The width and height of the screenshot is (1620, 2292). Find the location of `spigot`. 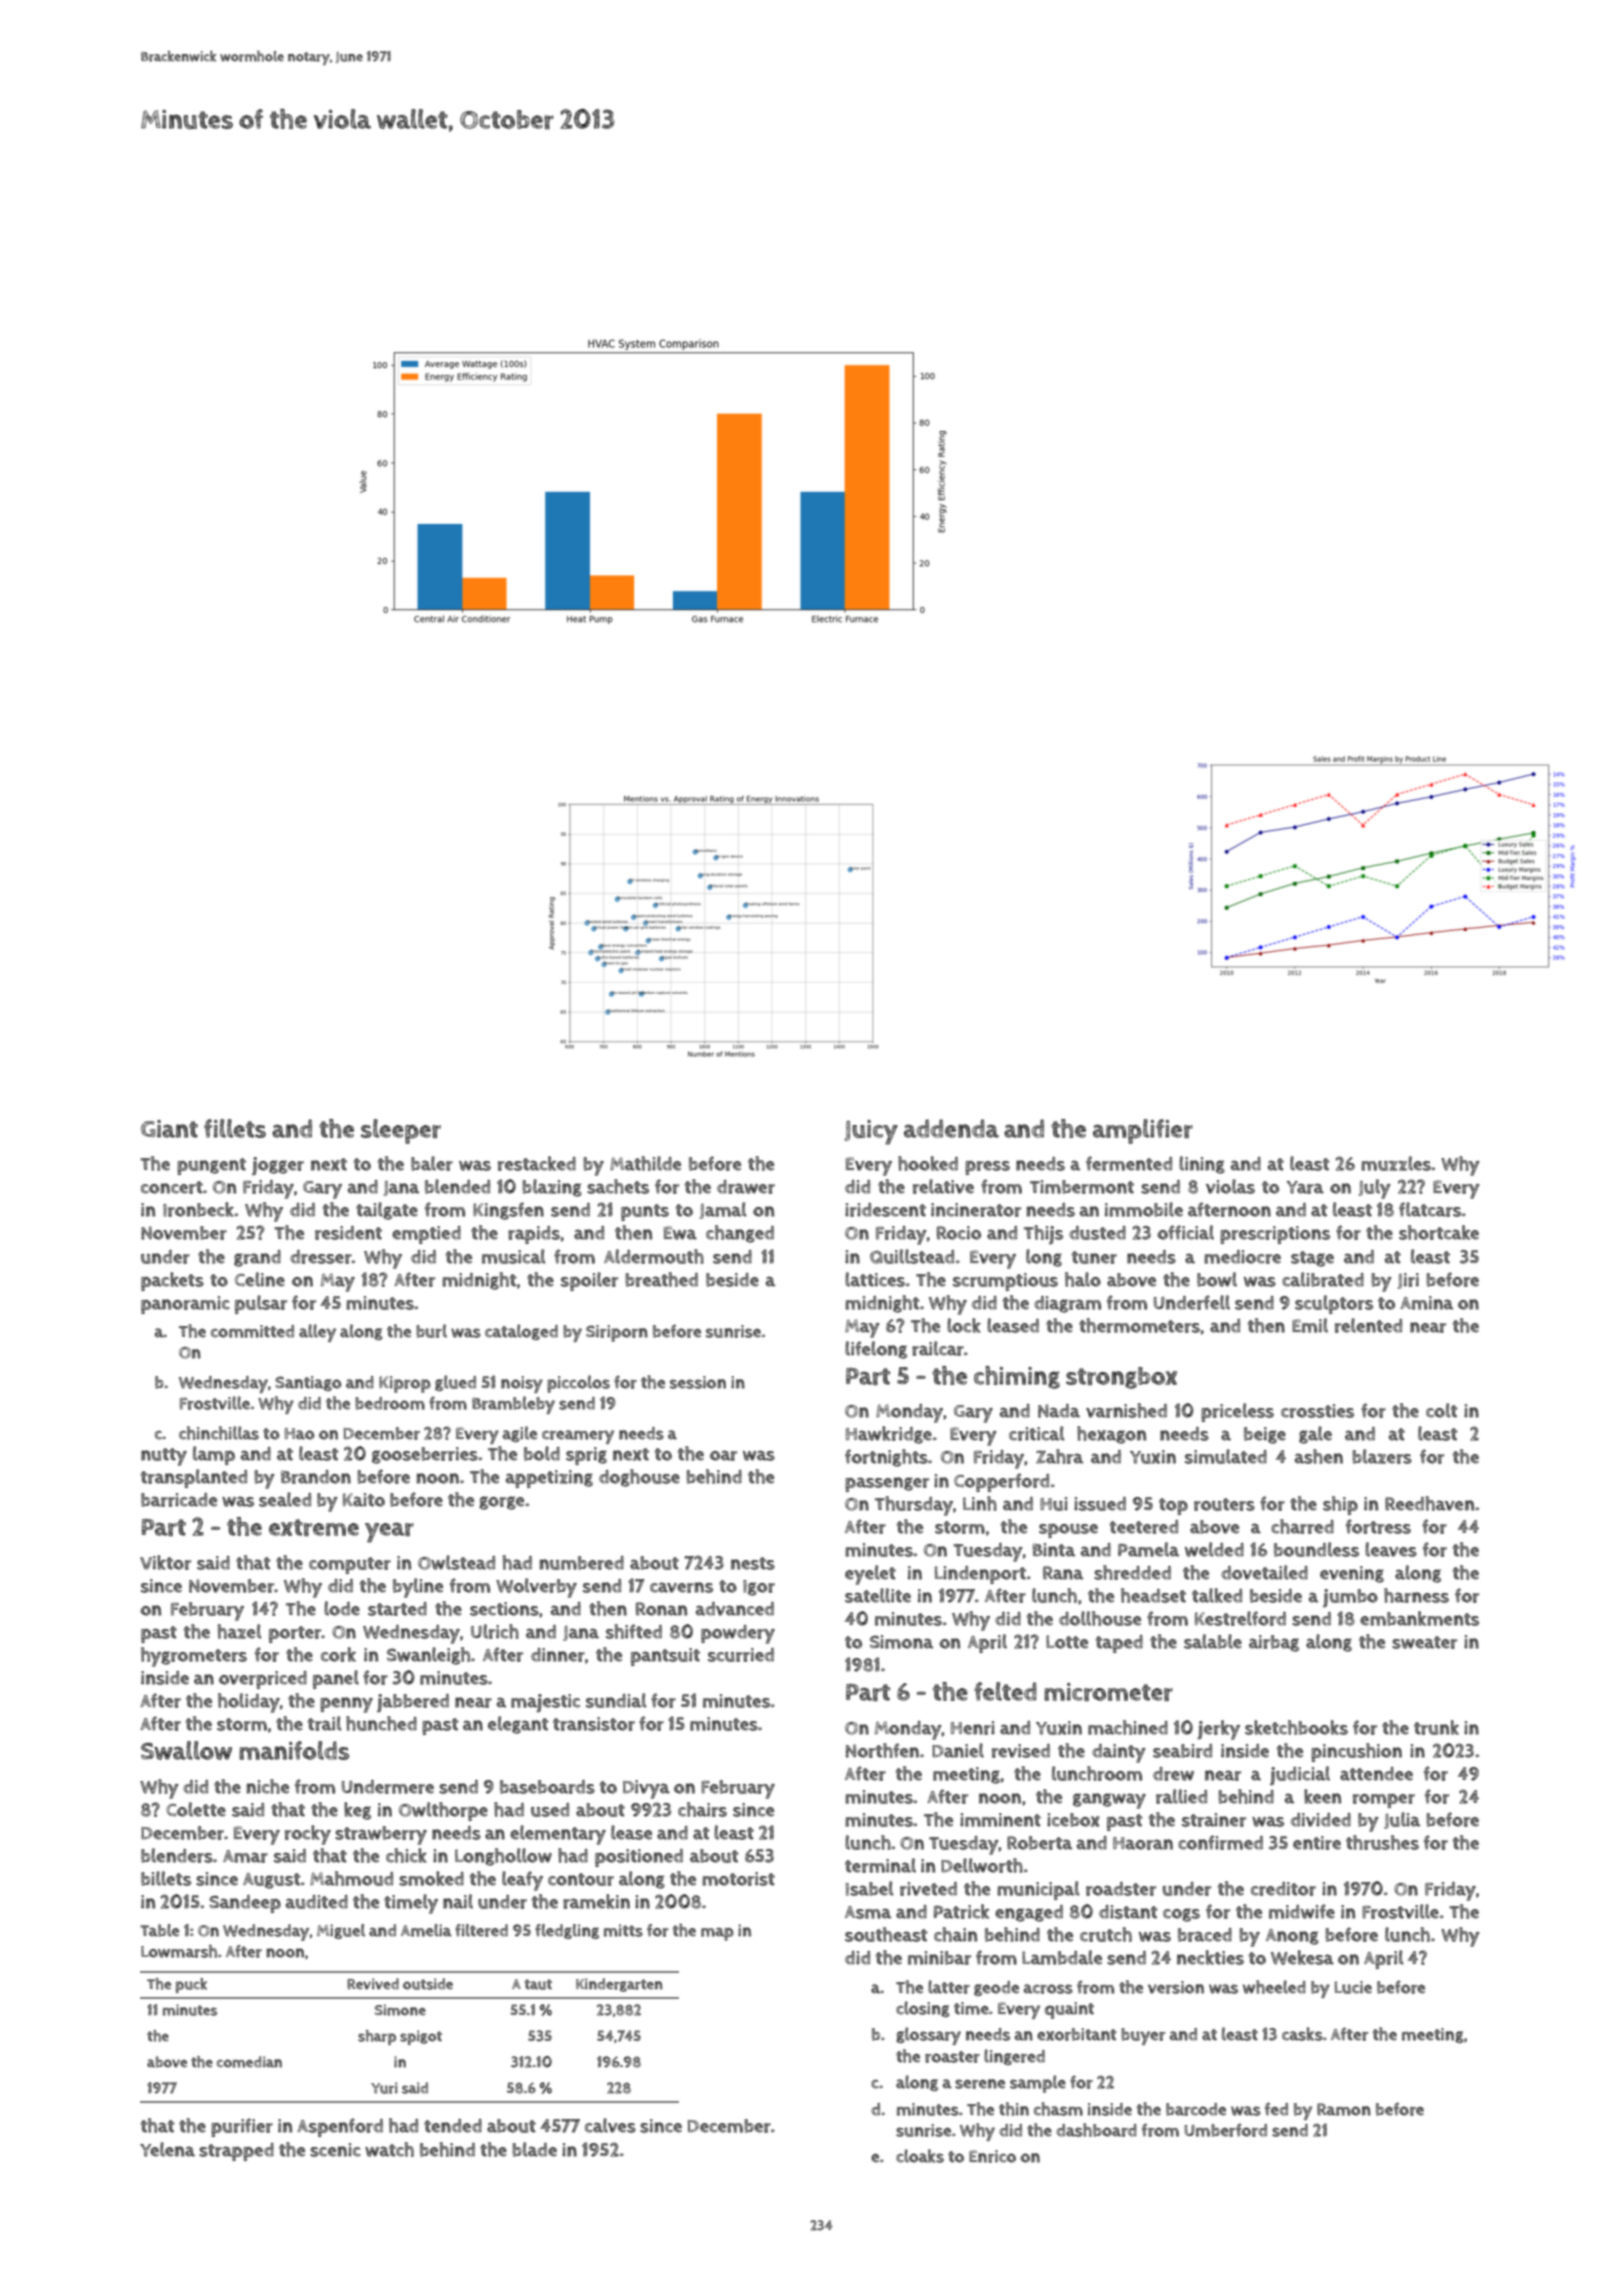

spigot is located at coordinates (421, 2037).
